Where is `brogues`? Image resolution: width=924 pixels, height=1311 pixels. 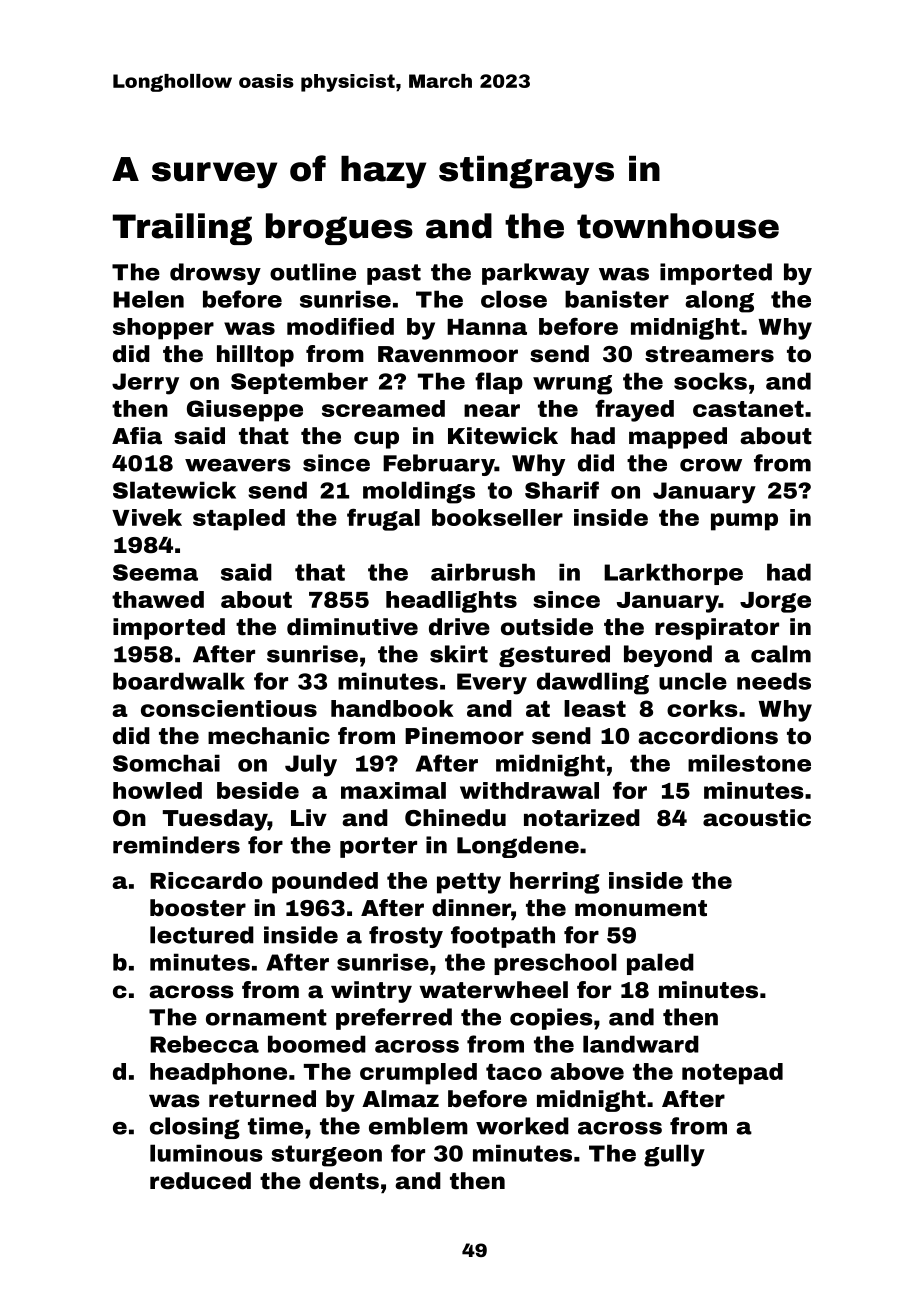 brogues is located at coordinates (339, 229).
